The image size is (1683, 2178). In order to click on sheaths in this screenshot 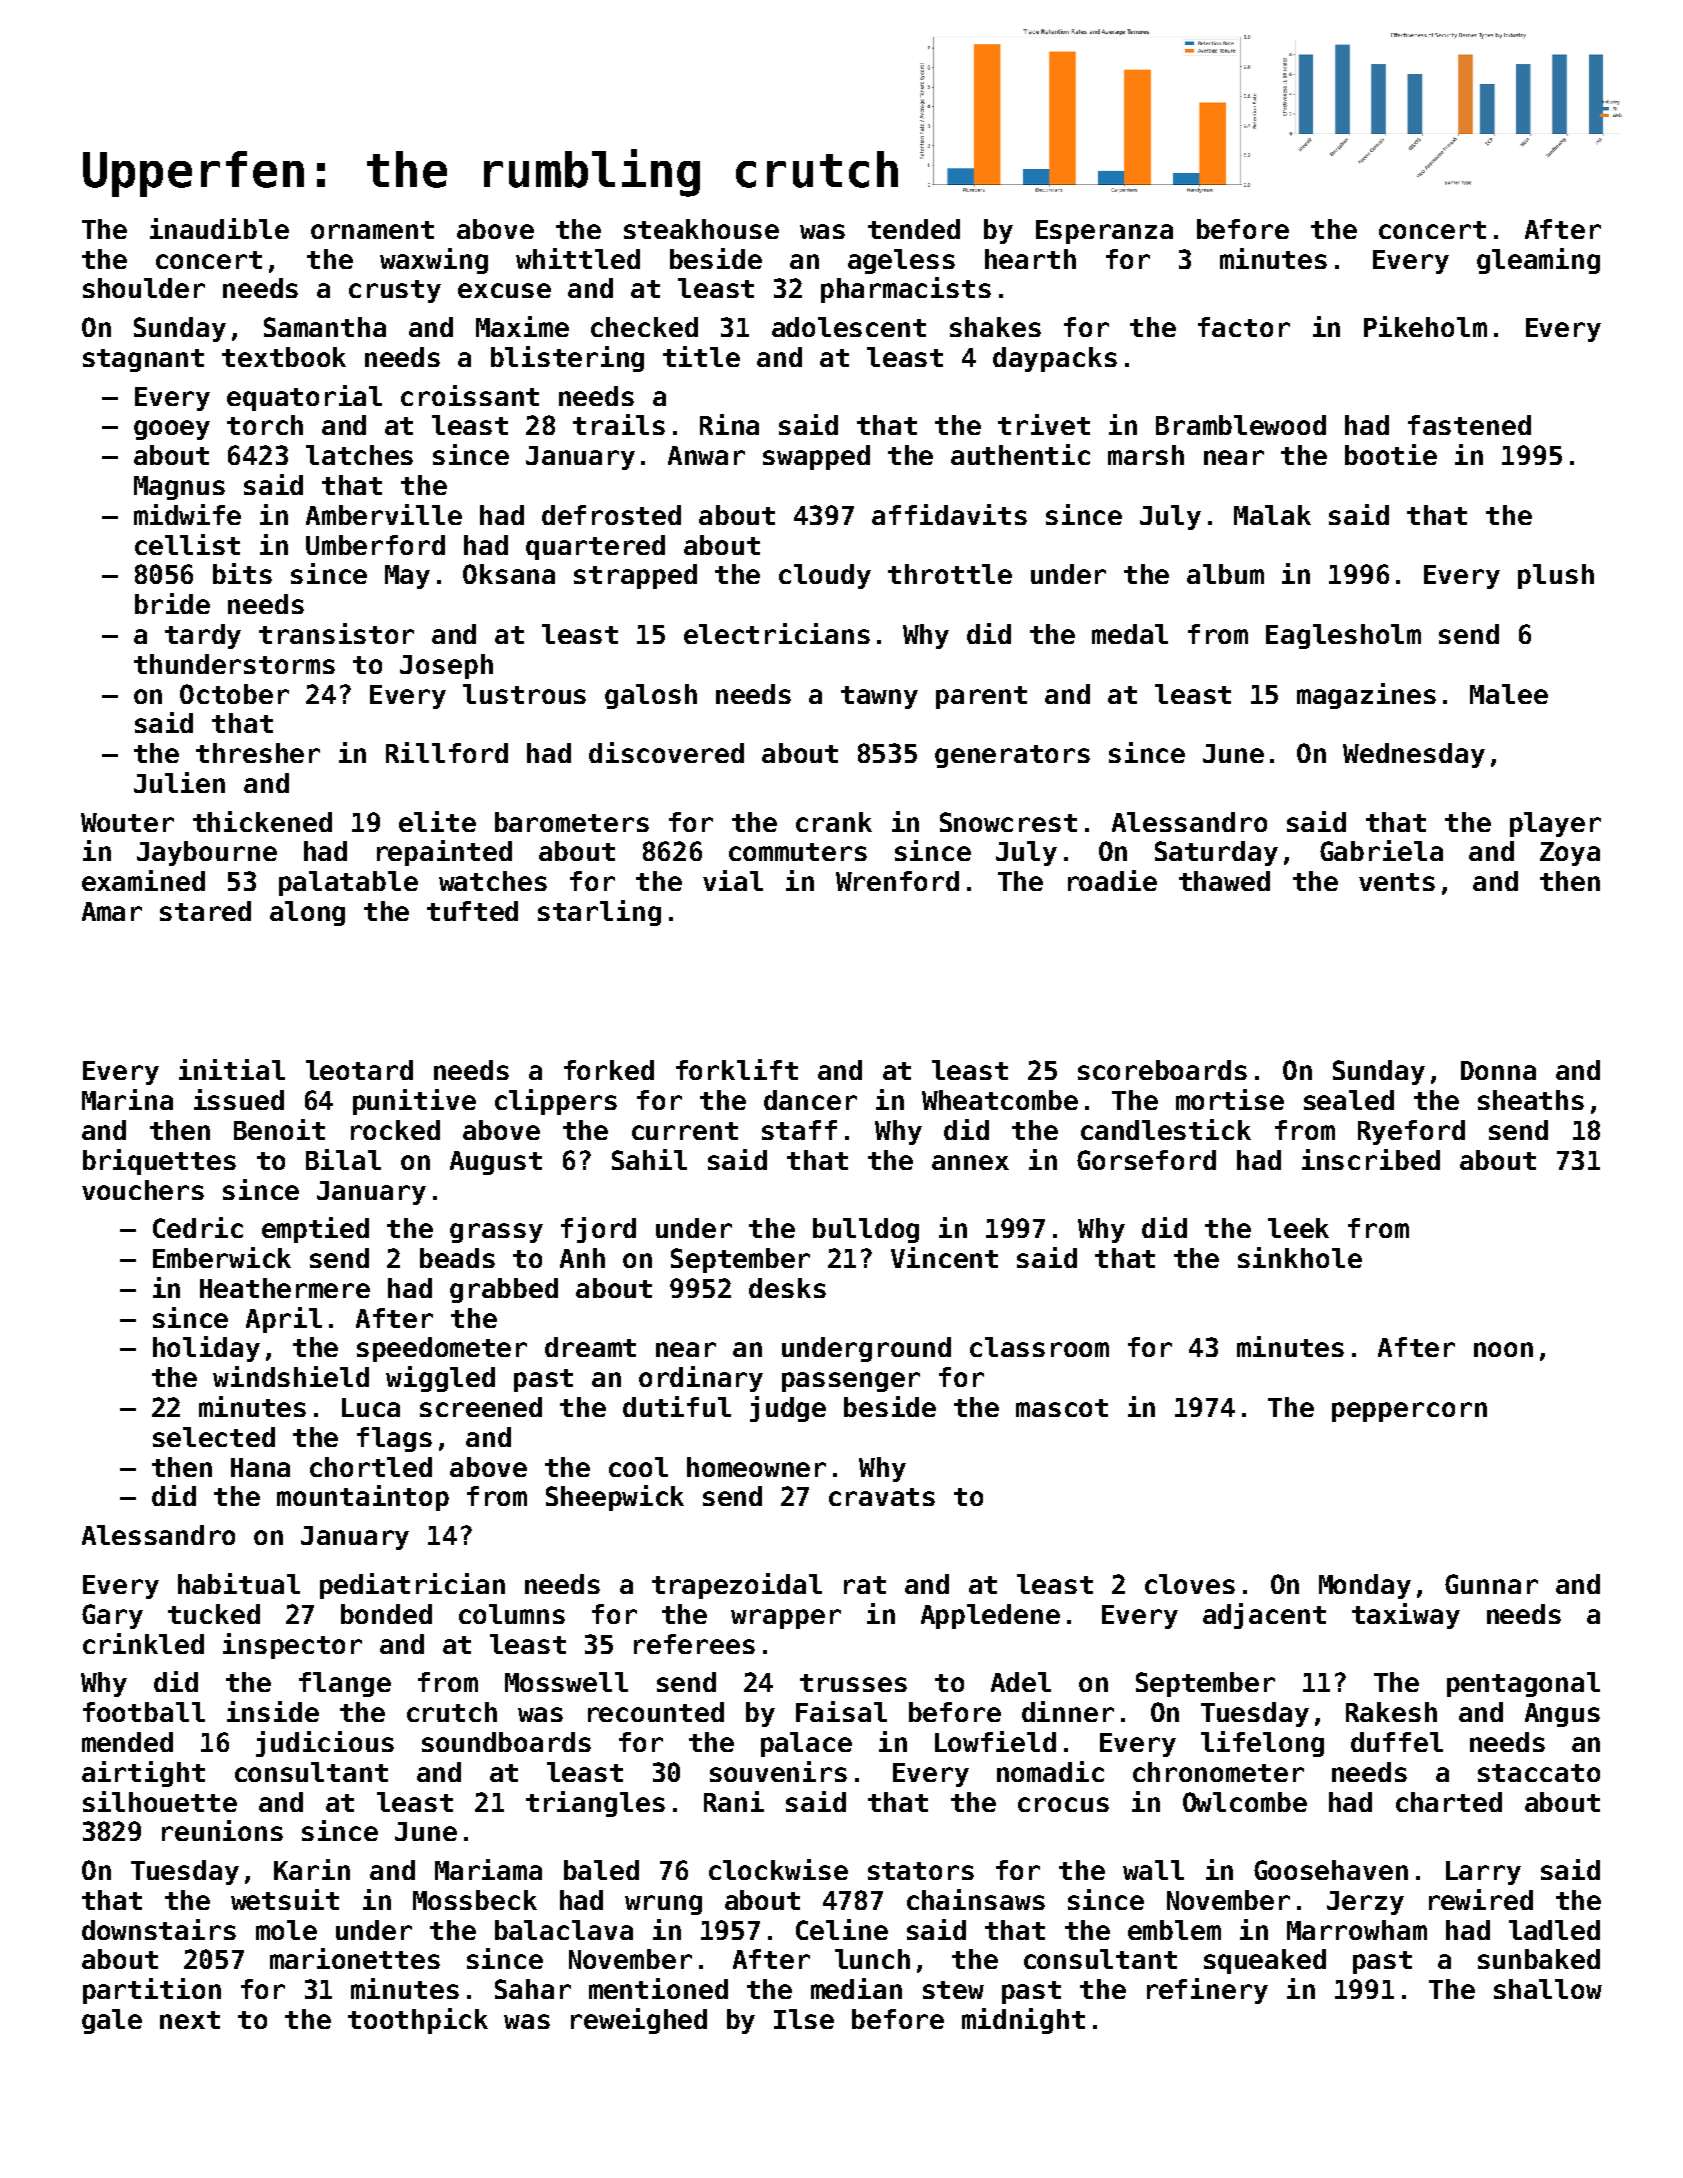, I will do `click(1531, 1100)`.
